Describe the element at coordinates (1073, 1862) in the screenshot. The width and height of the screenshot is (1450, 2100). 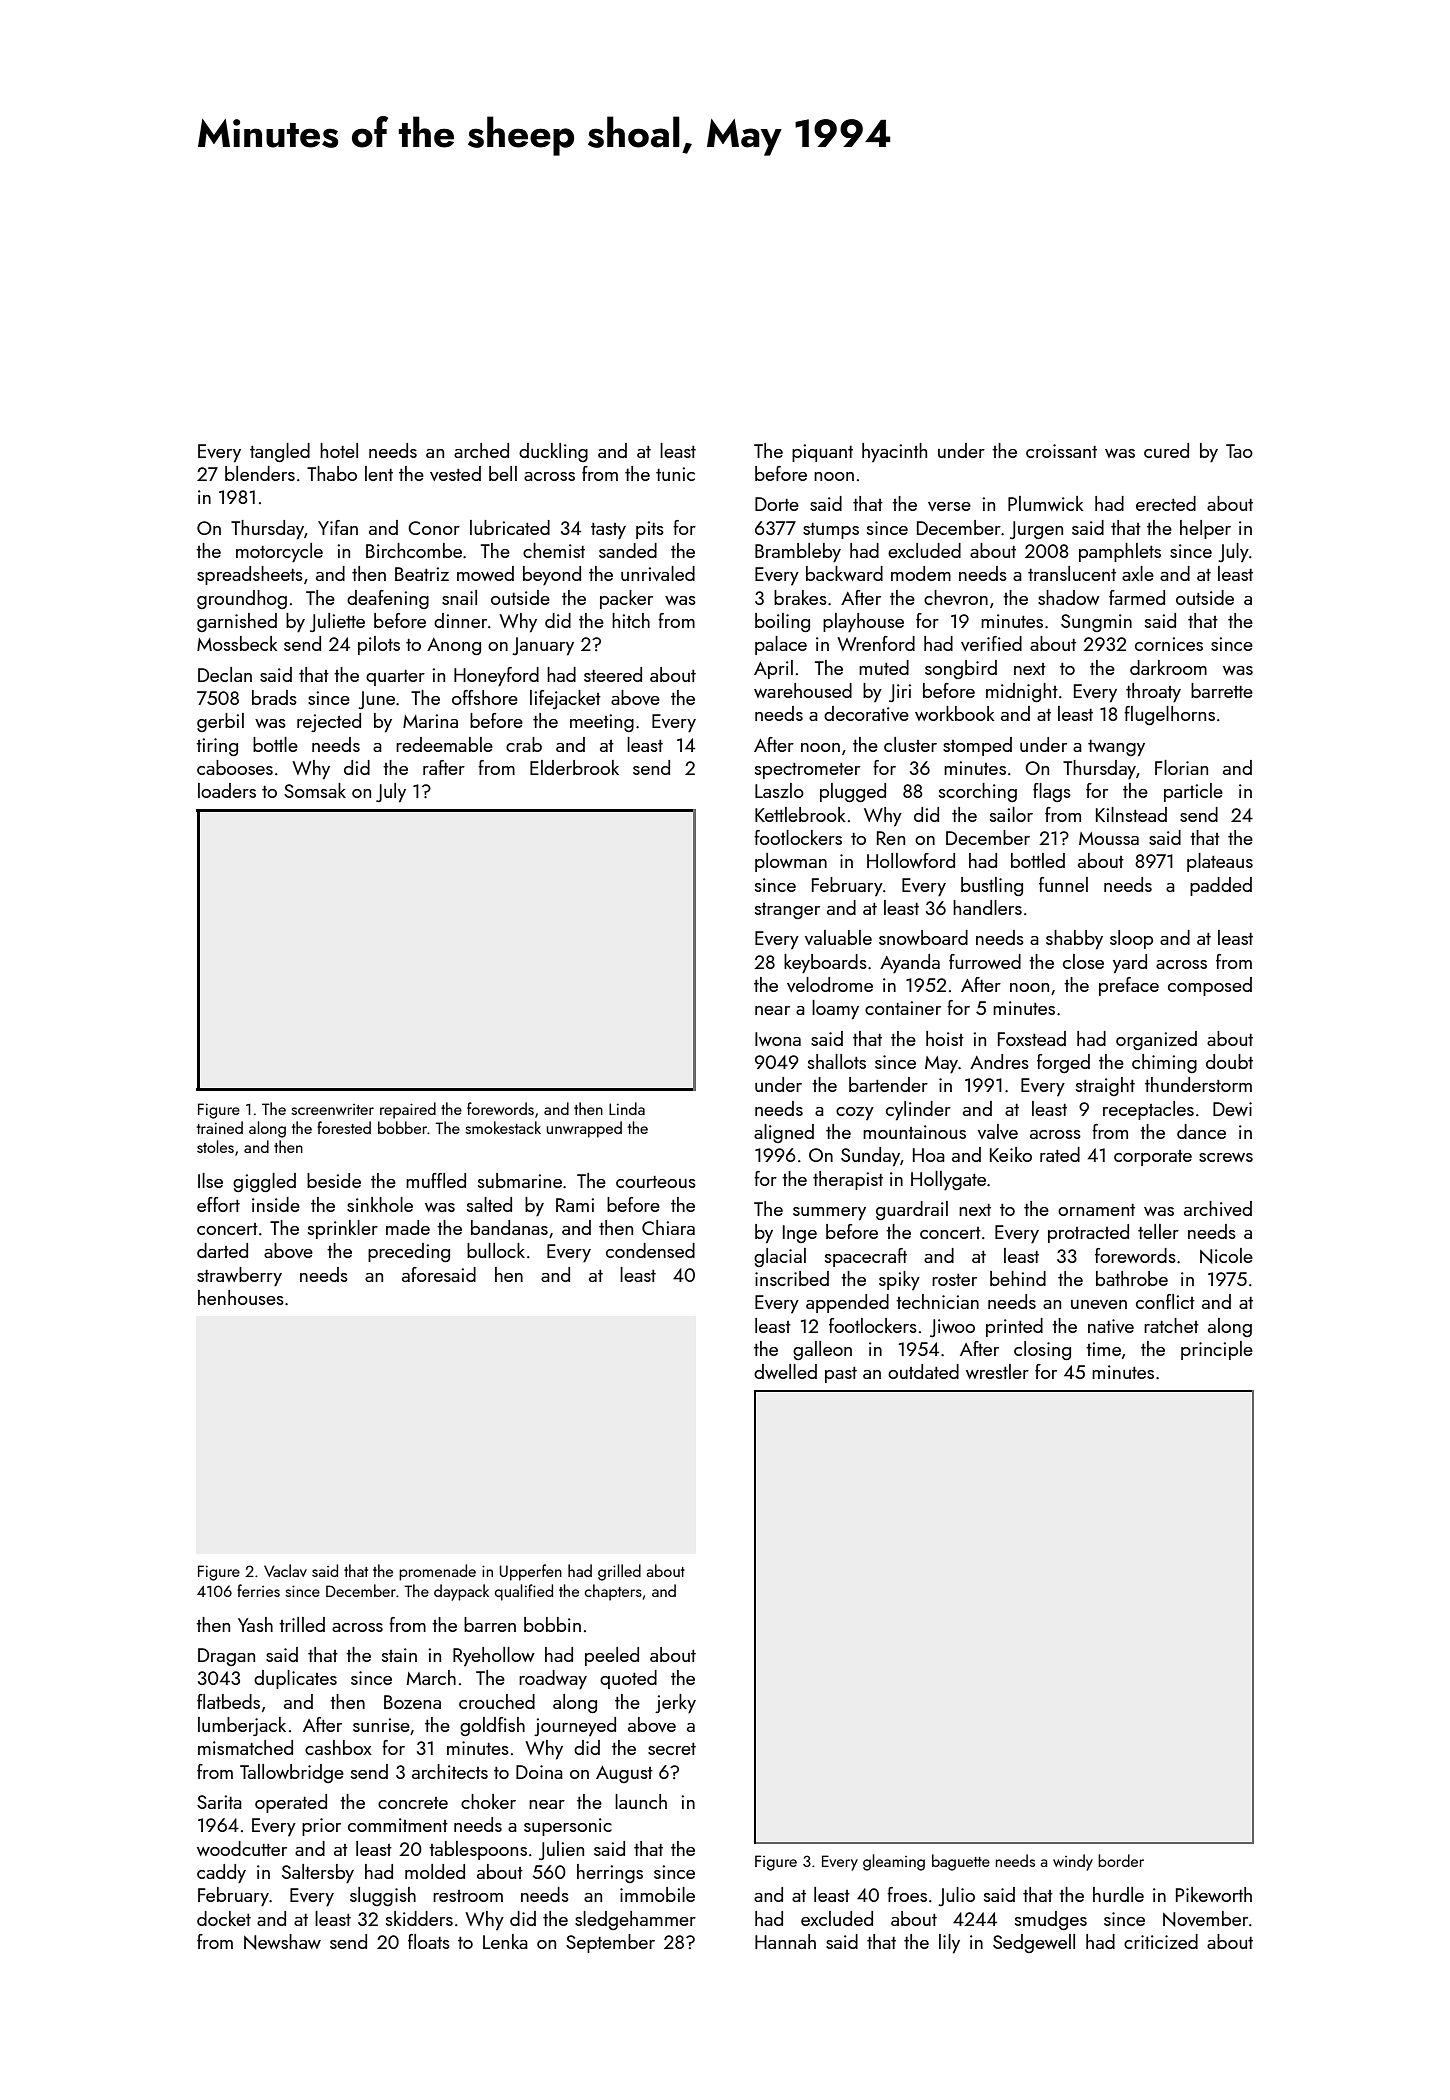
I see `windy` at that location.
